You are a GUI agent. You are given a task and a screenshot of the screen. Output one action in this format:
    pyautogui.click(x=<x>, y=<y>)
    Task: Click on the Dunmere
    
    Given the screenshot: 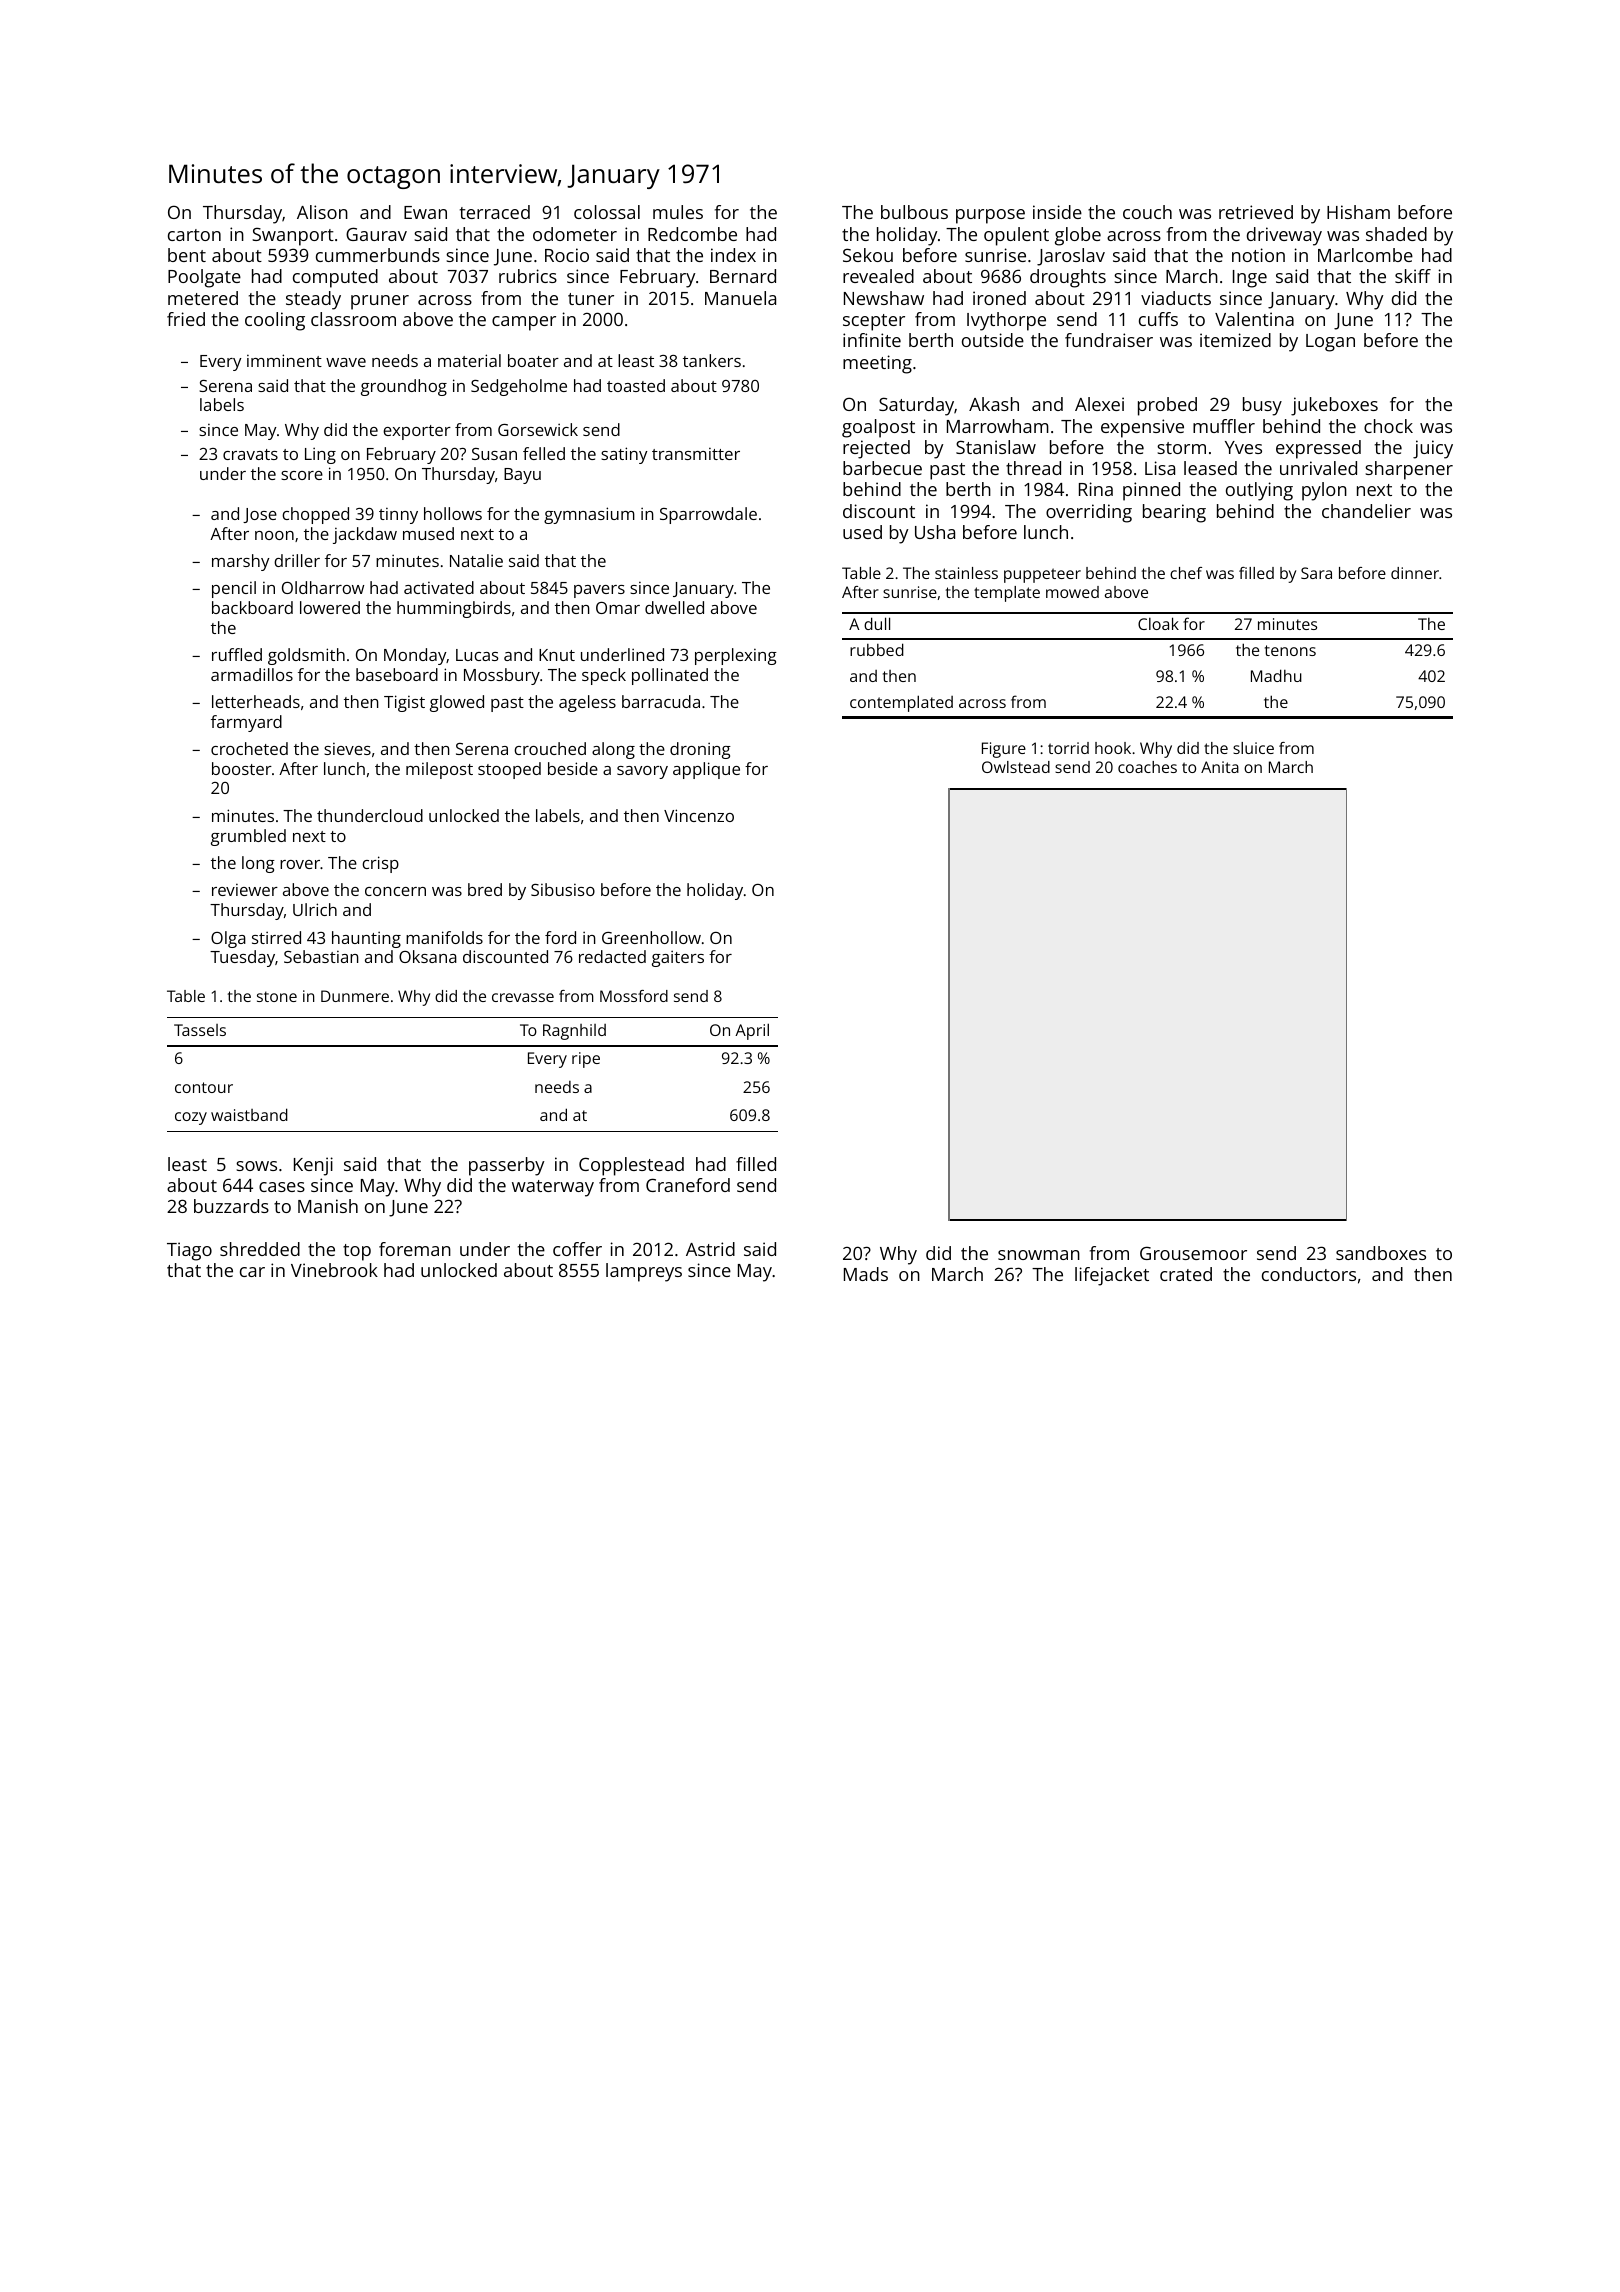 What is the action you would take?
    pyautogui.click(x=355, y=996)
